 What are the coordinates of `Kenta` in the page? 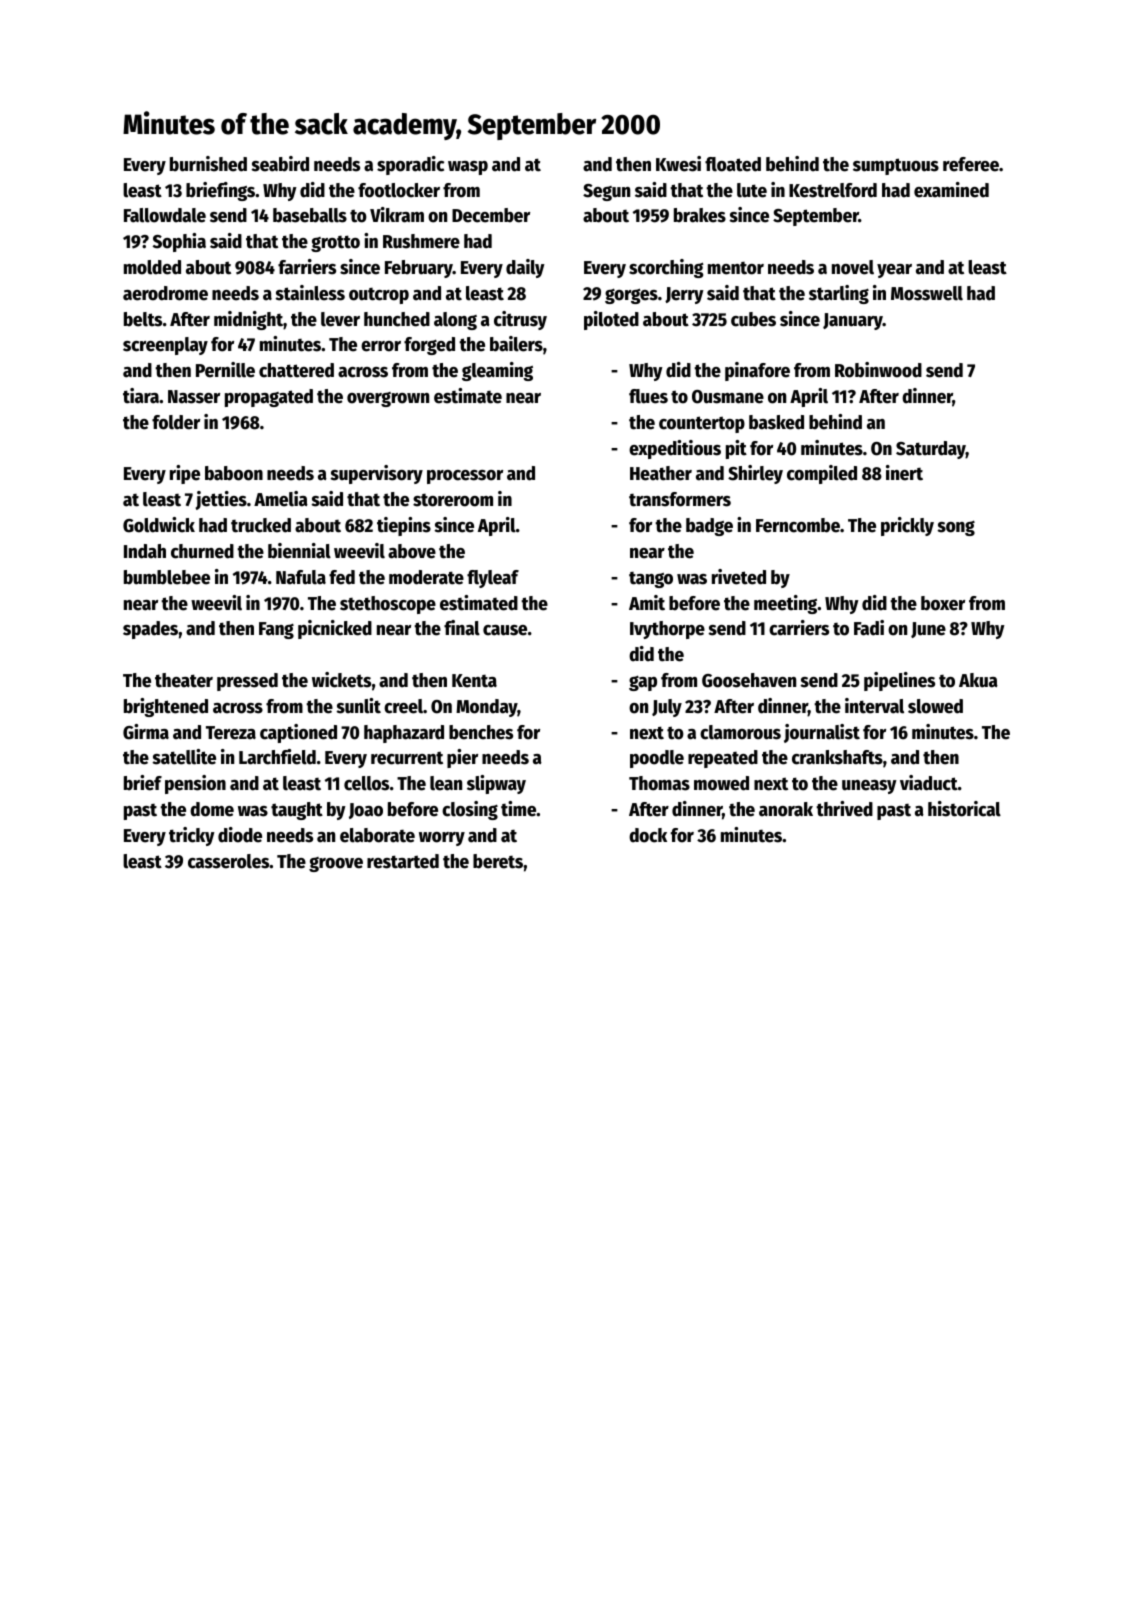 It's located at (474, 681).
